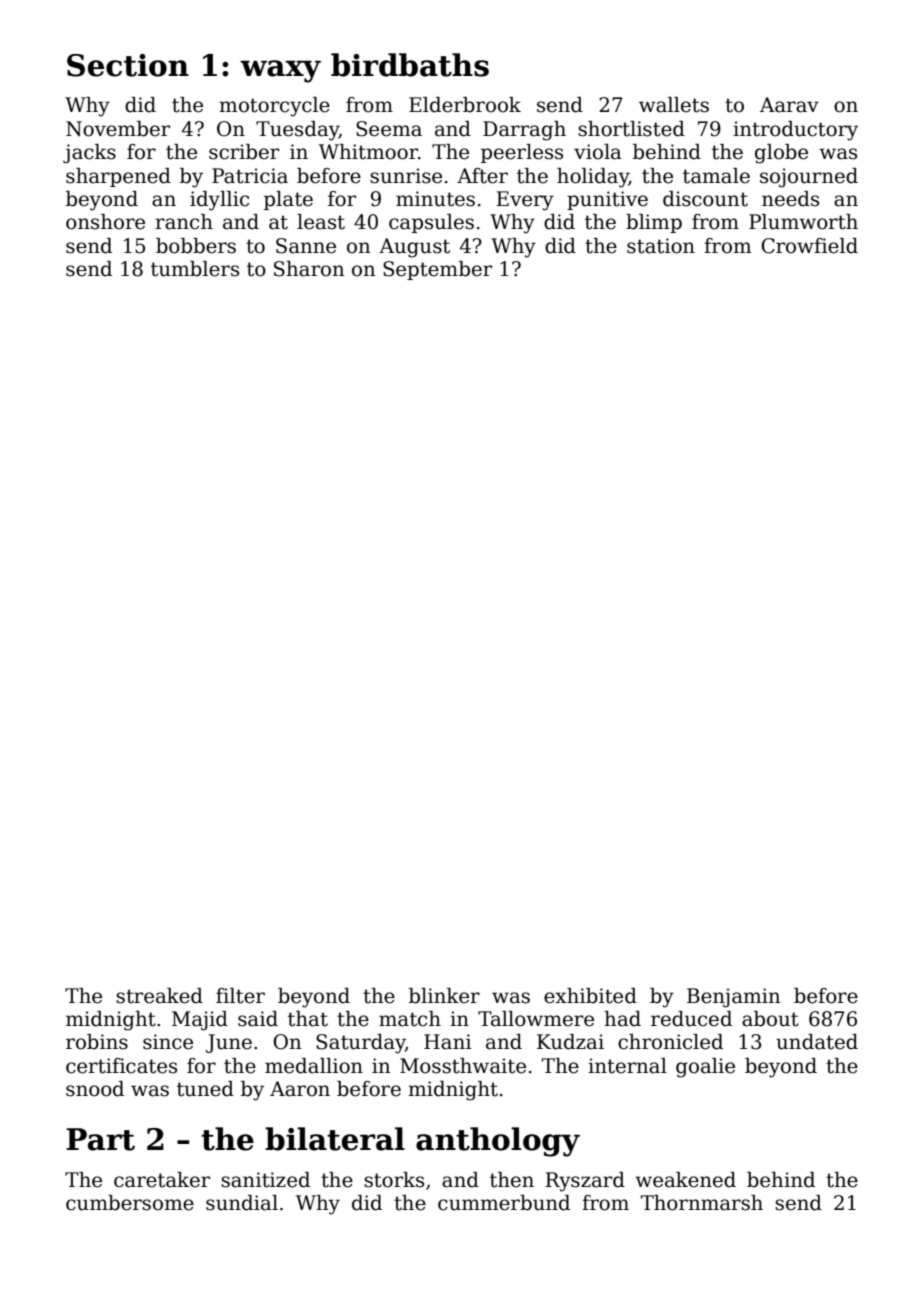 Image resolution: width=924 pixels, height=1308 pixels. Describe the element at coordinates (789, 105) in the screenshot. I see `Aarav` at that location.
